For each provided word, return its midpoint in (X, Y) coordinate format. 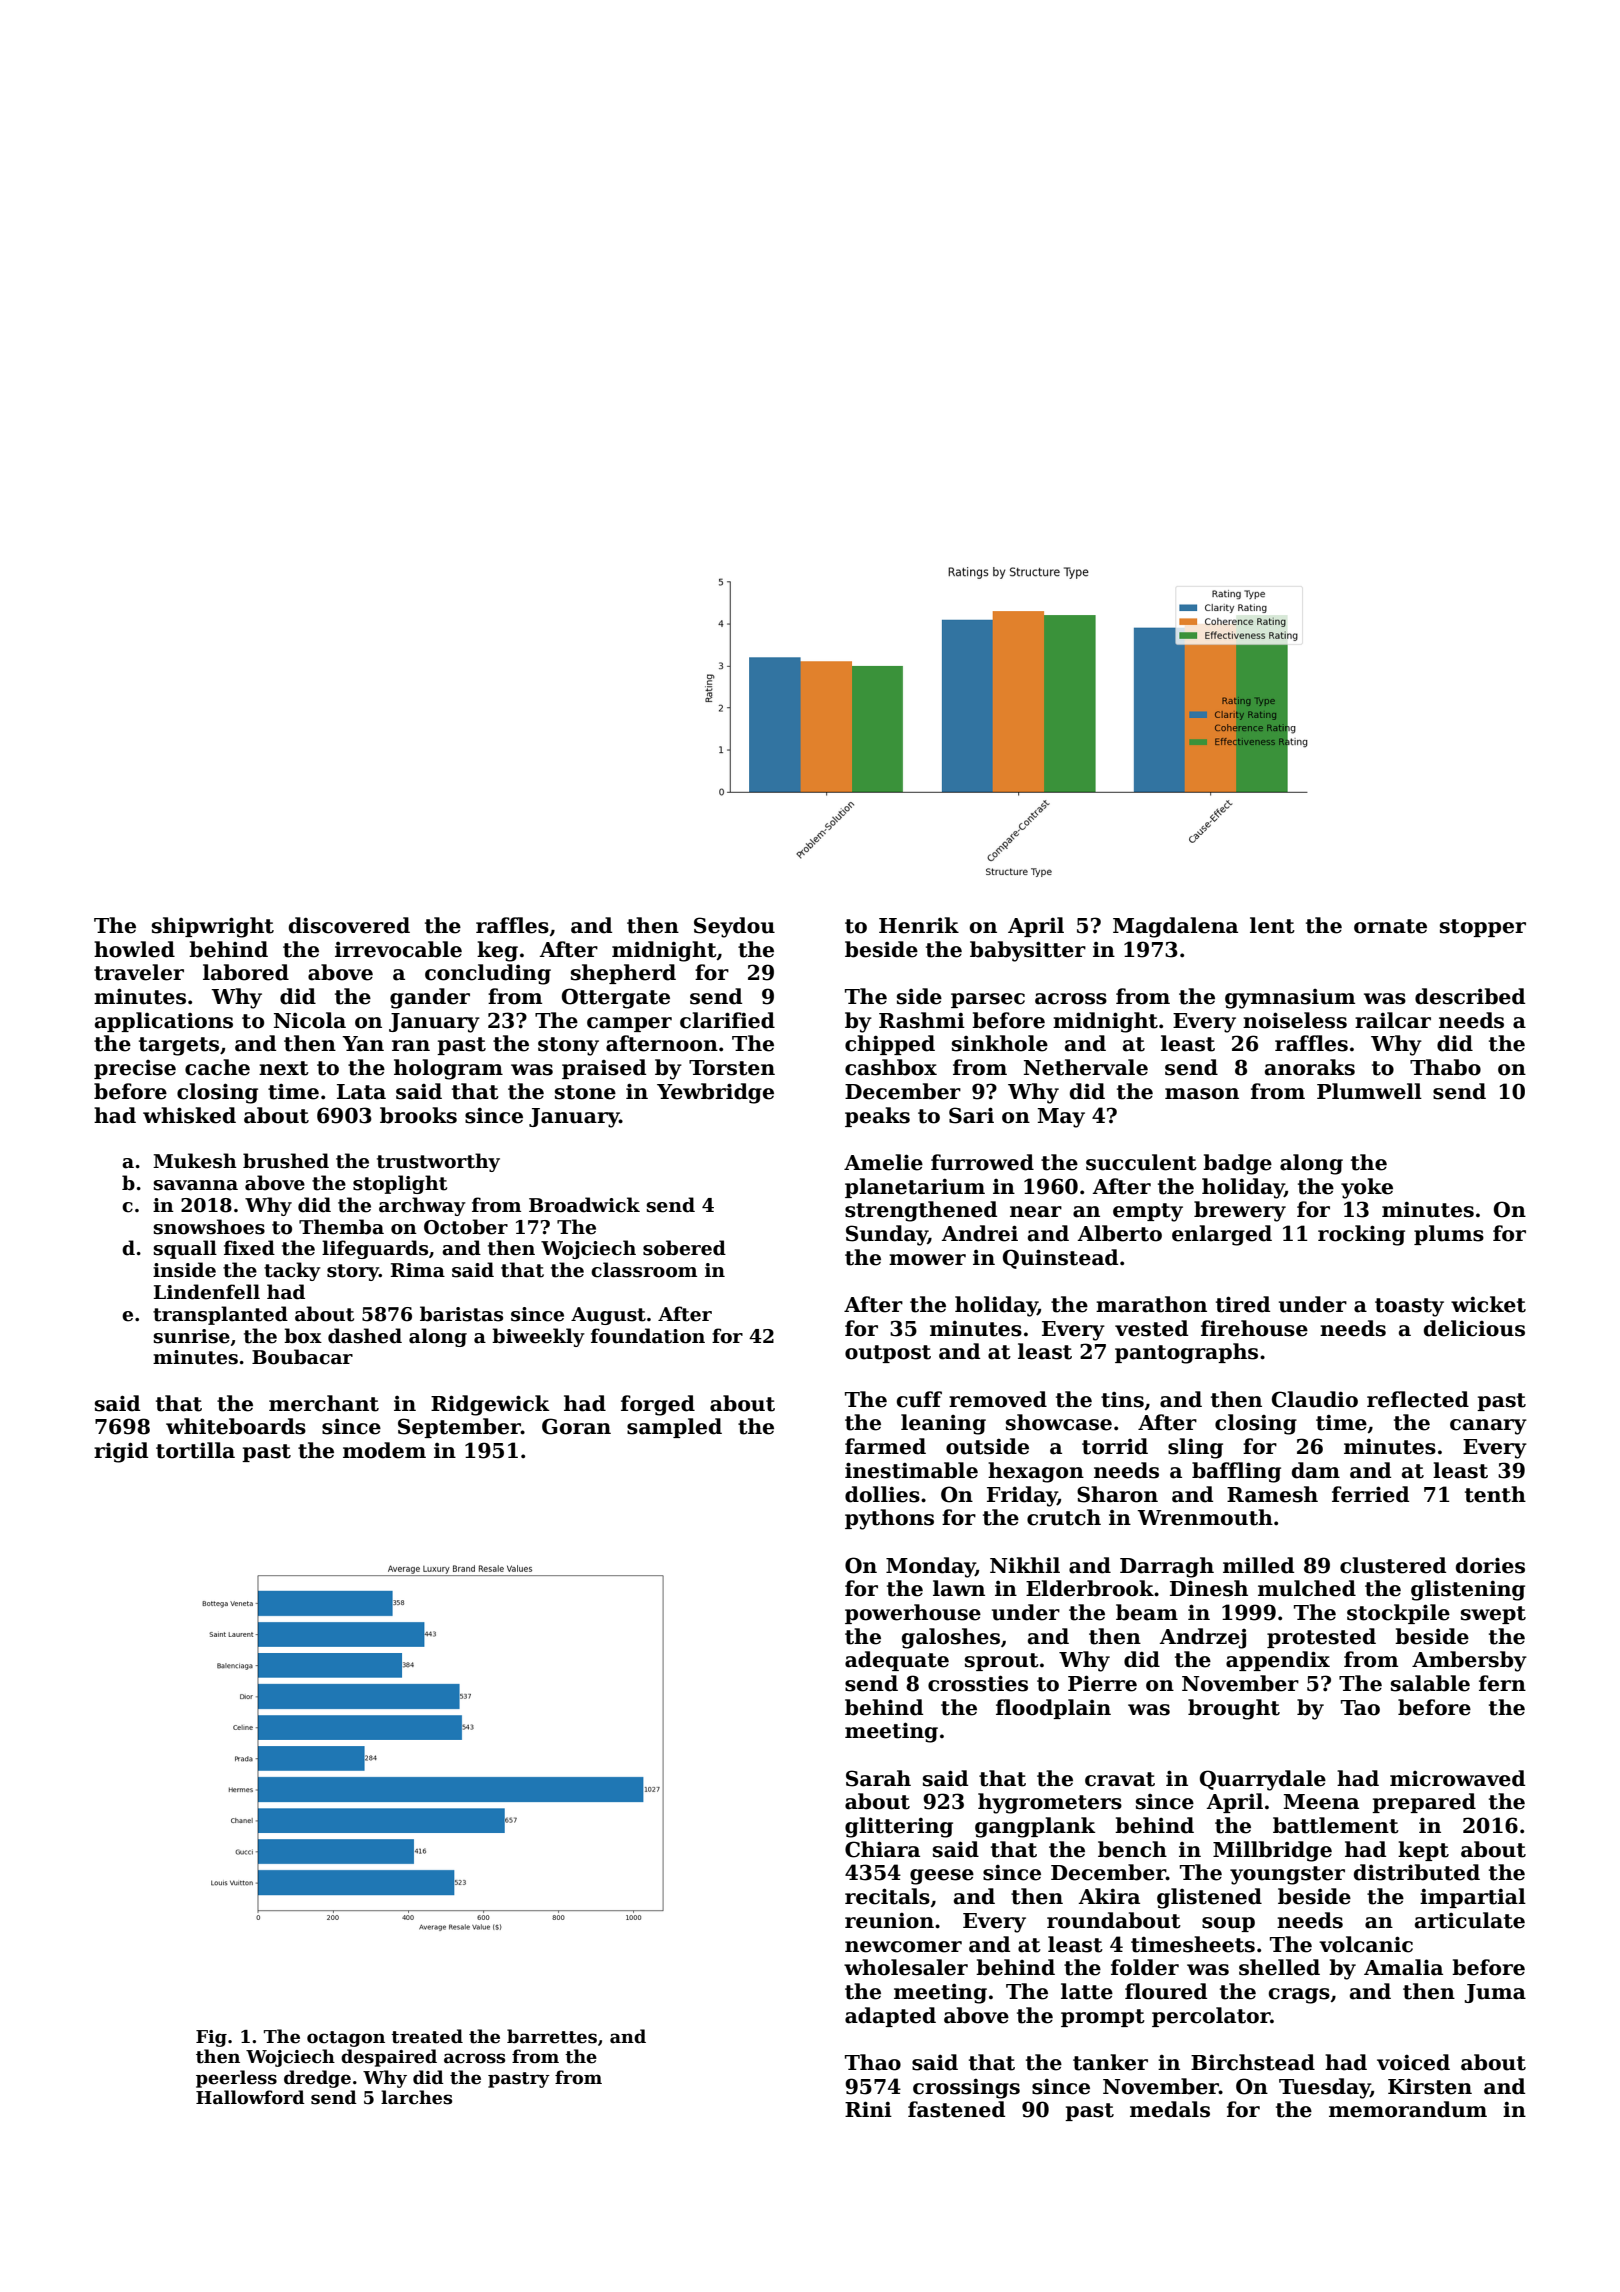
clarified (727, 1020)
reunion (889, 1921)
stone (585, 1092)
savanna (196, 1185)
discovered (349, 925)
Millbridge (1272, 1851)
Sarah (878, 1778)
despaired (389, 2058)
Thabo (1445, 1067)
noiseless (1295, 1020)
